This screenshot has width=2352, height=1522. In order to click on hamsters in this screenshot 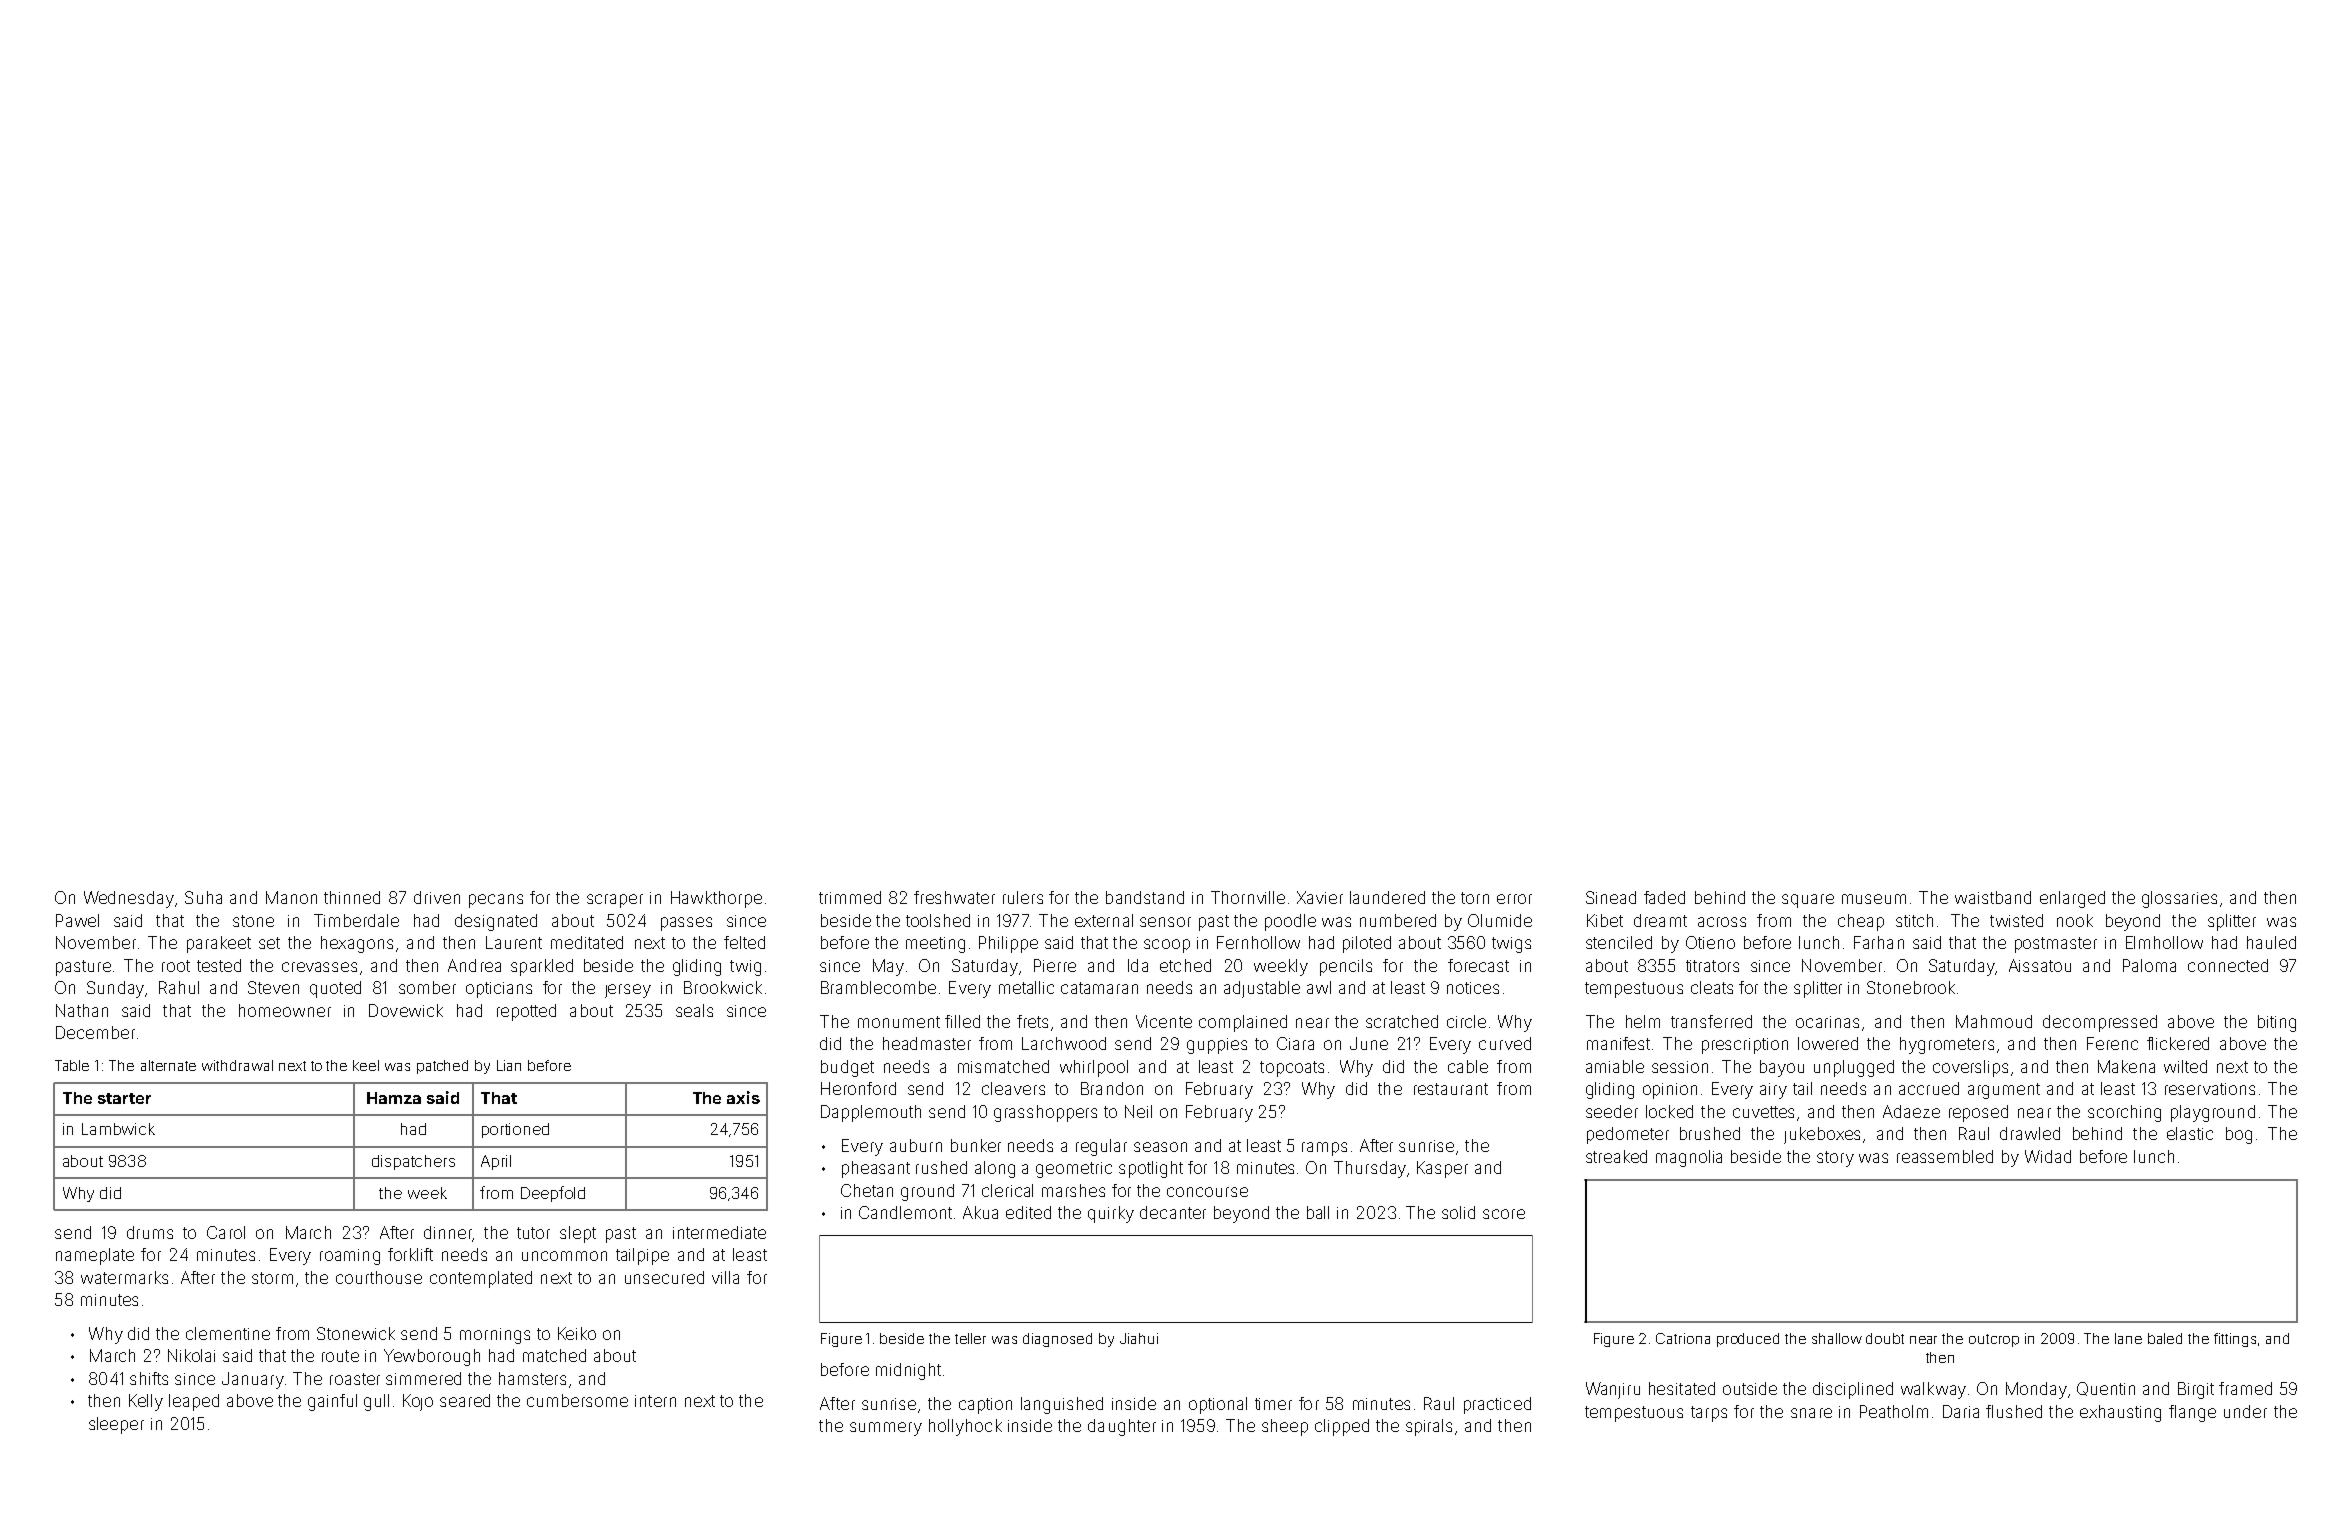, I will do `click(532, 1378)`.
